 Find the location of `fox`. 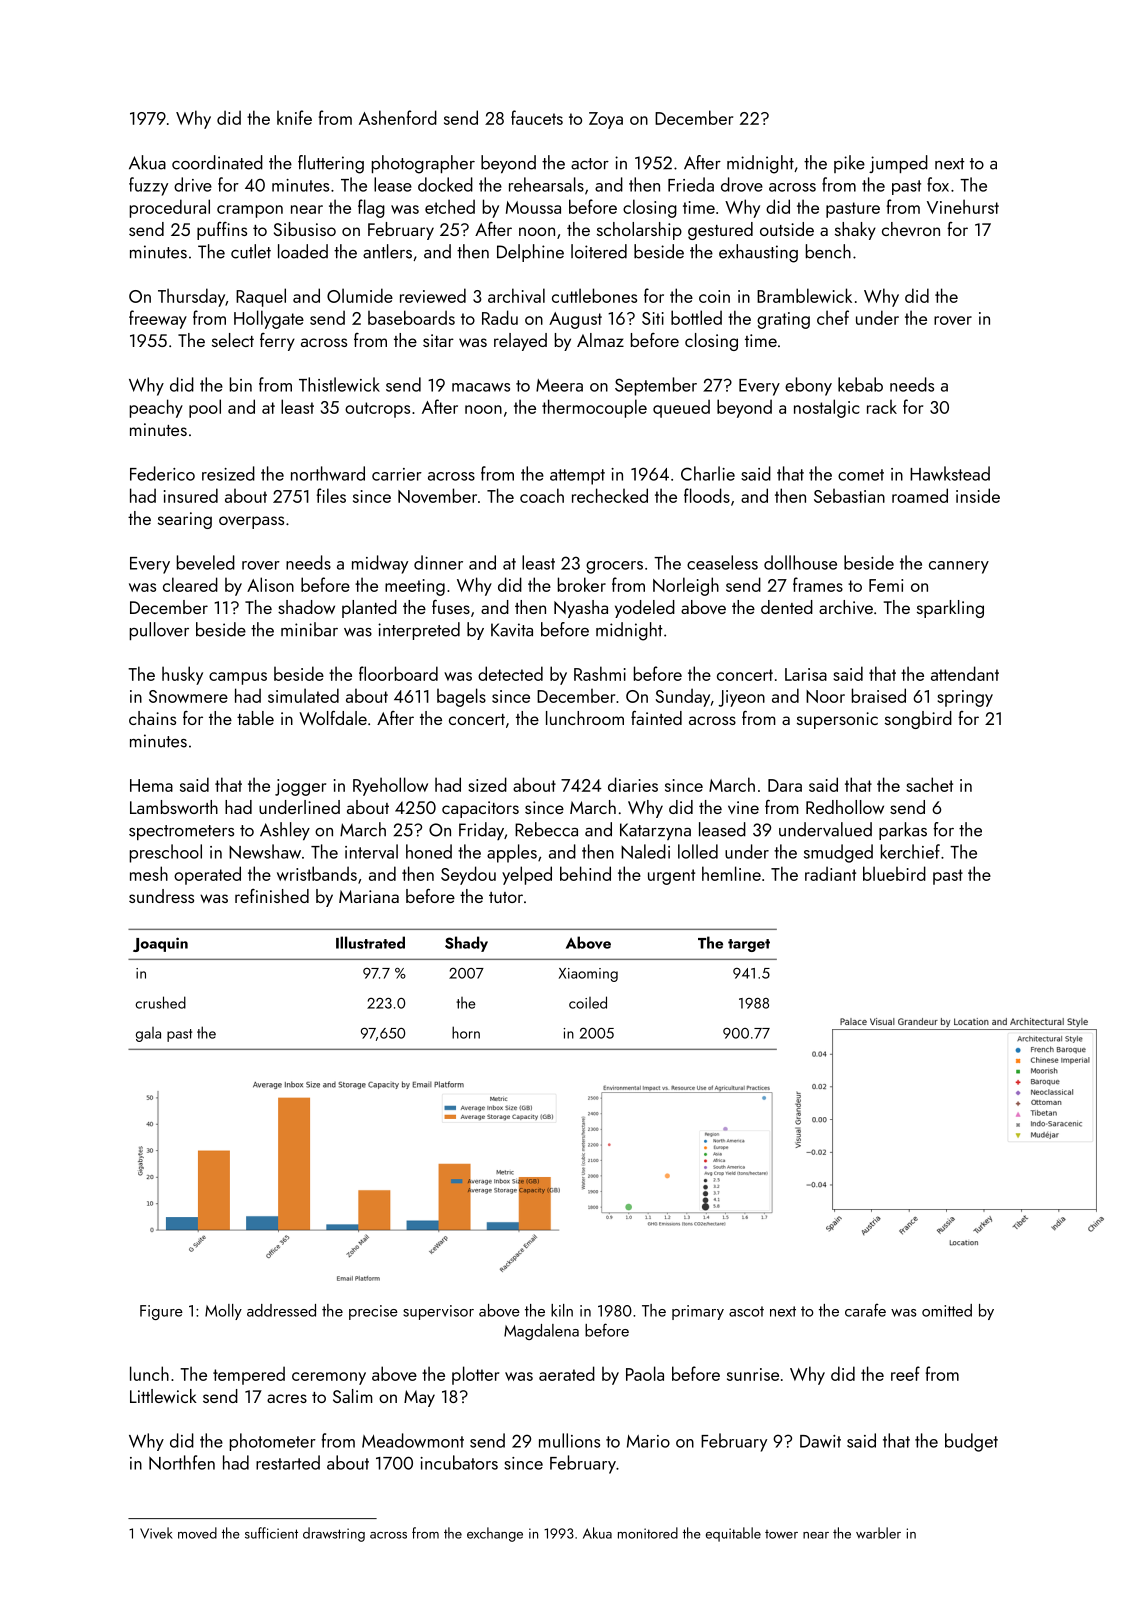

fox is located at coordinates (938, 184).
